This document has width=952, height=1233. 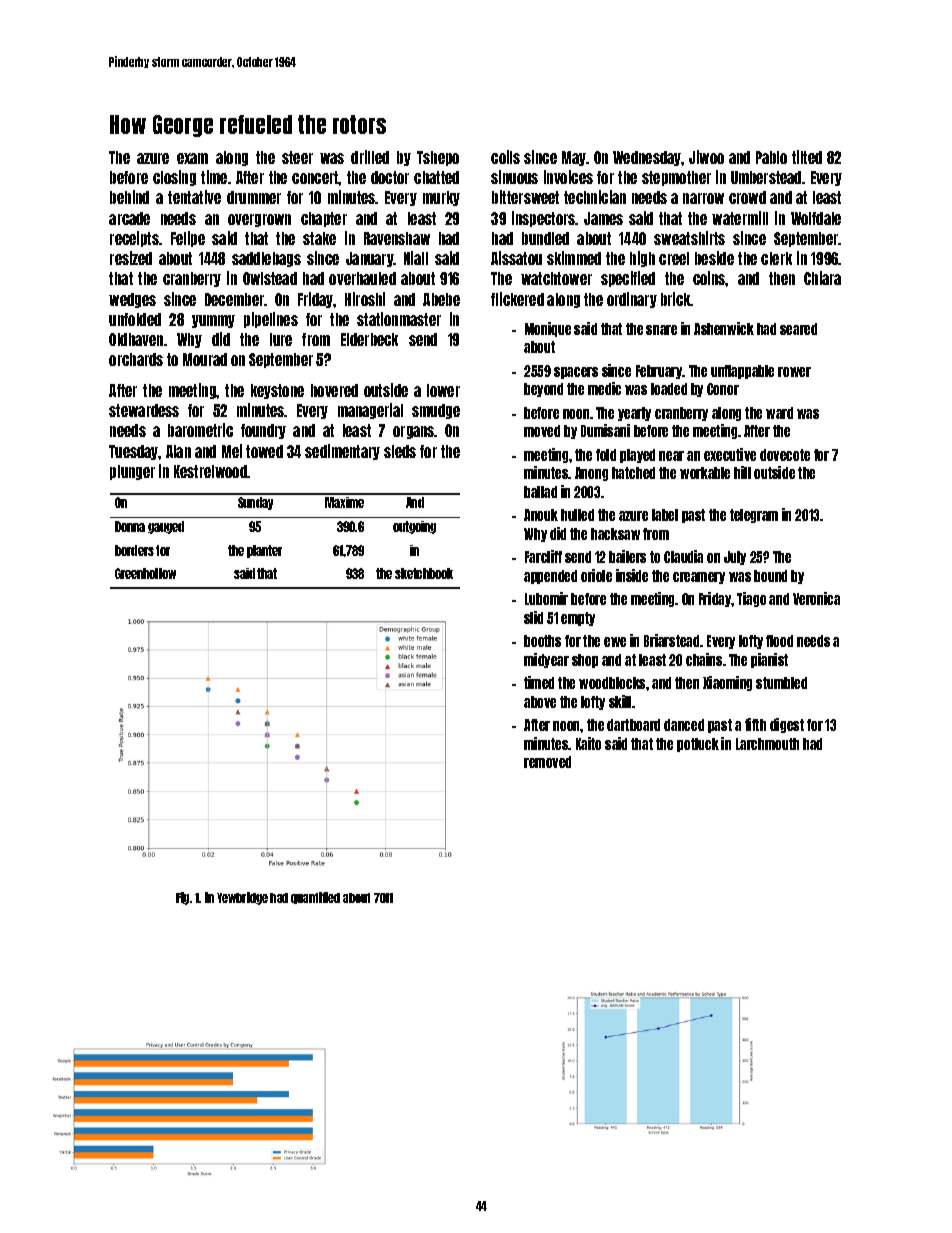 I want to click on Yewbridge, so click(x=242, y=898).
